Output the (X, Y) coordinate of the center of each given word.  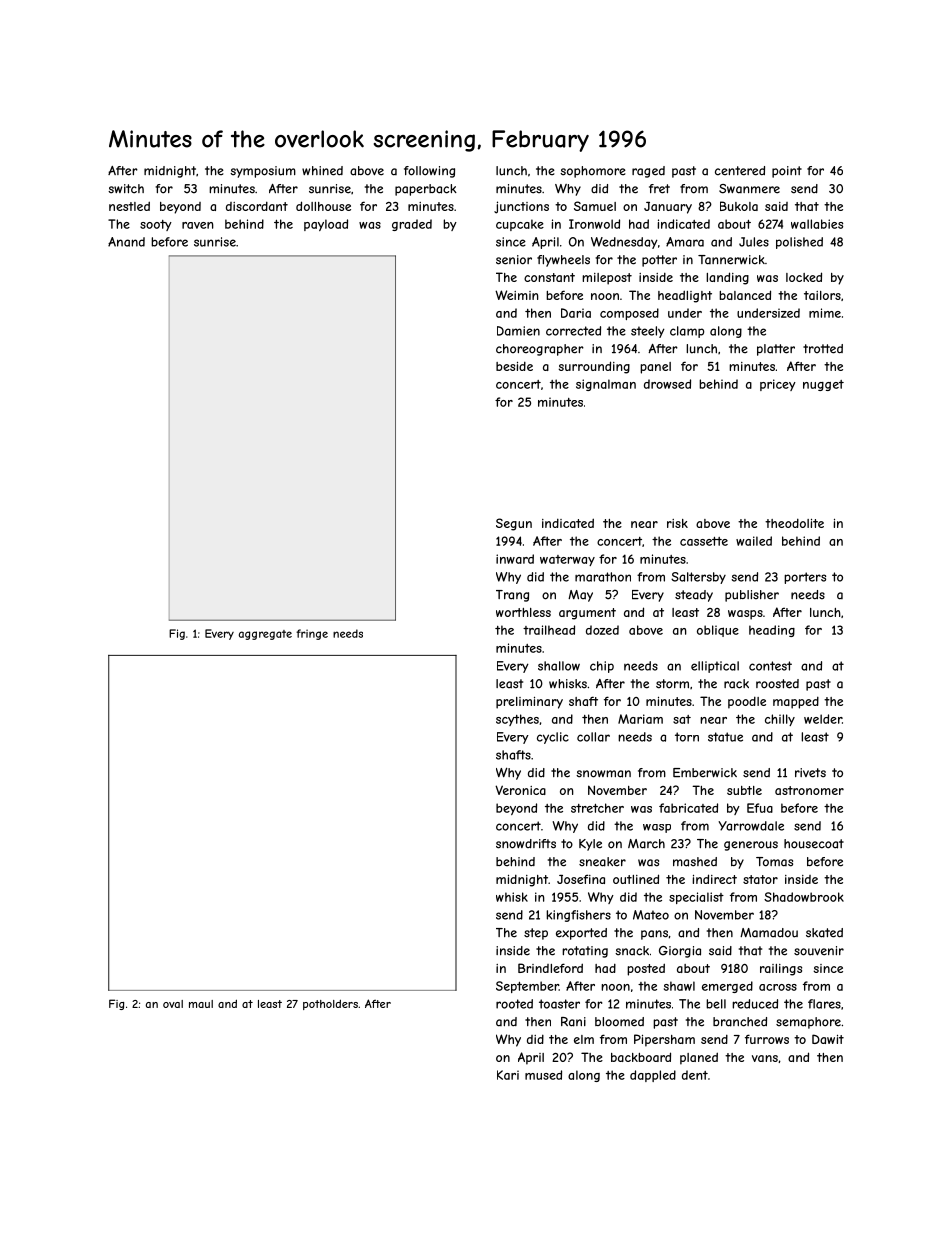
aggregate (265, 635)
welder (823, 719)
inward (515, 559)
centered (740, 171)
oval (173, 1004)
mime (825, 313)
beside (514, 366)
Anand (126, 242)
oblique (718, 631)
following (429, 172)
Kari (508, 1075)
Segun (514, 524)
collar (593, 737)
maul (201, 1004)
